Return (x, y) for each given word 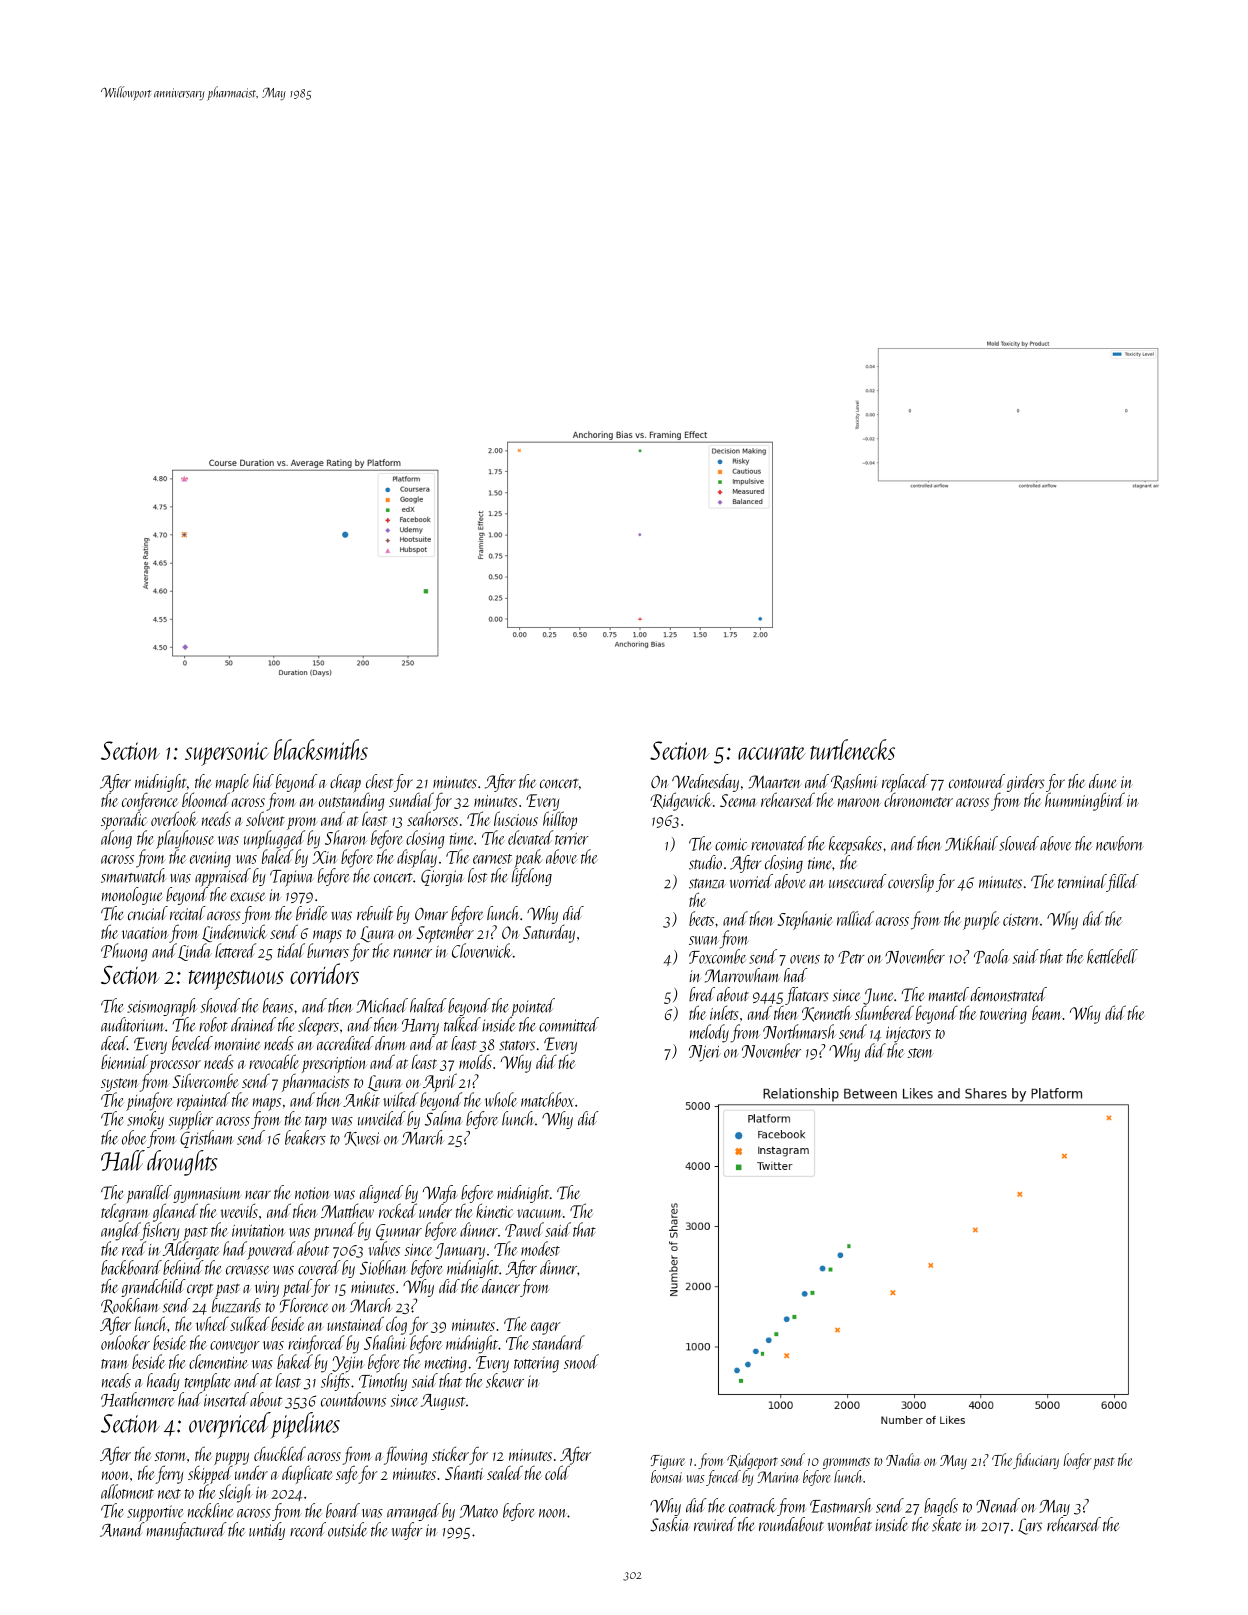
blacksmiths (321, 749)
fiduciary (1036, 1461)
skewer (505, 1380)
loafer (1078, 1461)
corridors (324, 973)
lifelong (532, 877)
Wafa (440, 1194)
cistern (1020, 920)
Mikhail (971, 843)
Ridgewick (681, 801)
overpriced (229, 1425)
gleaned (175, 1212)
